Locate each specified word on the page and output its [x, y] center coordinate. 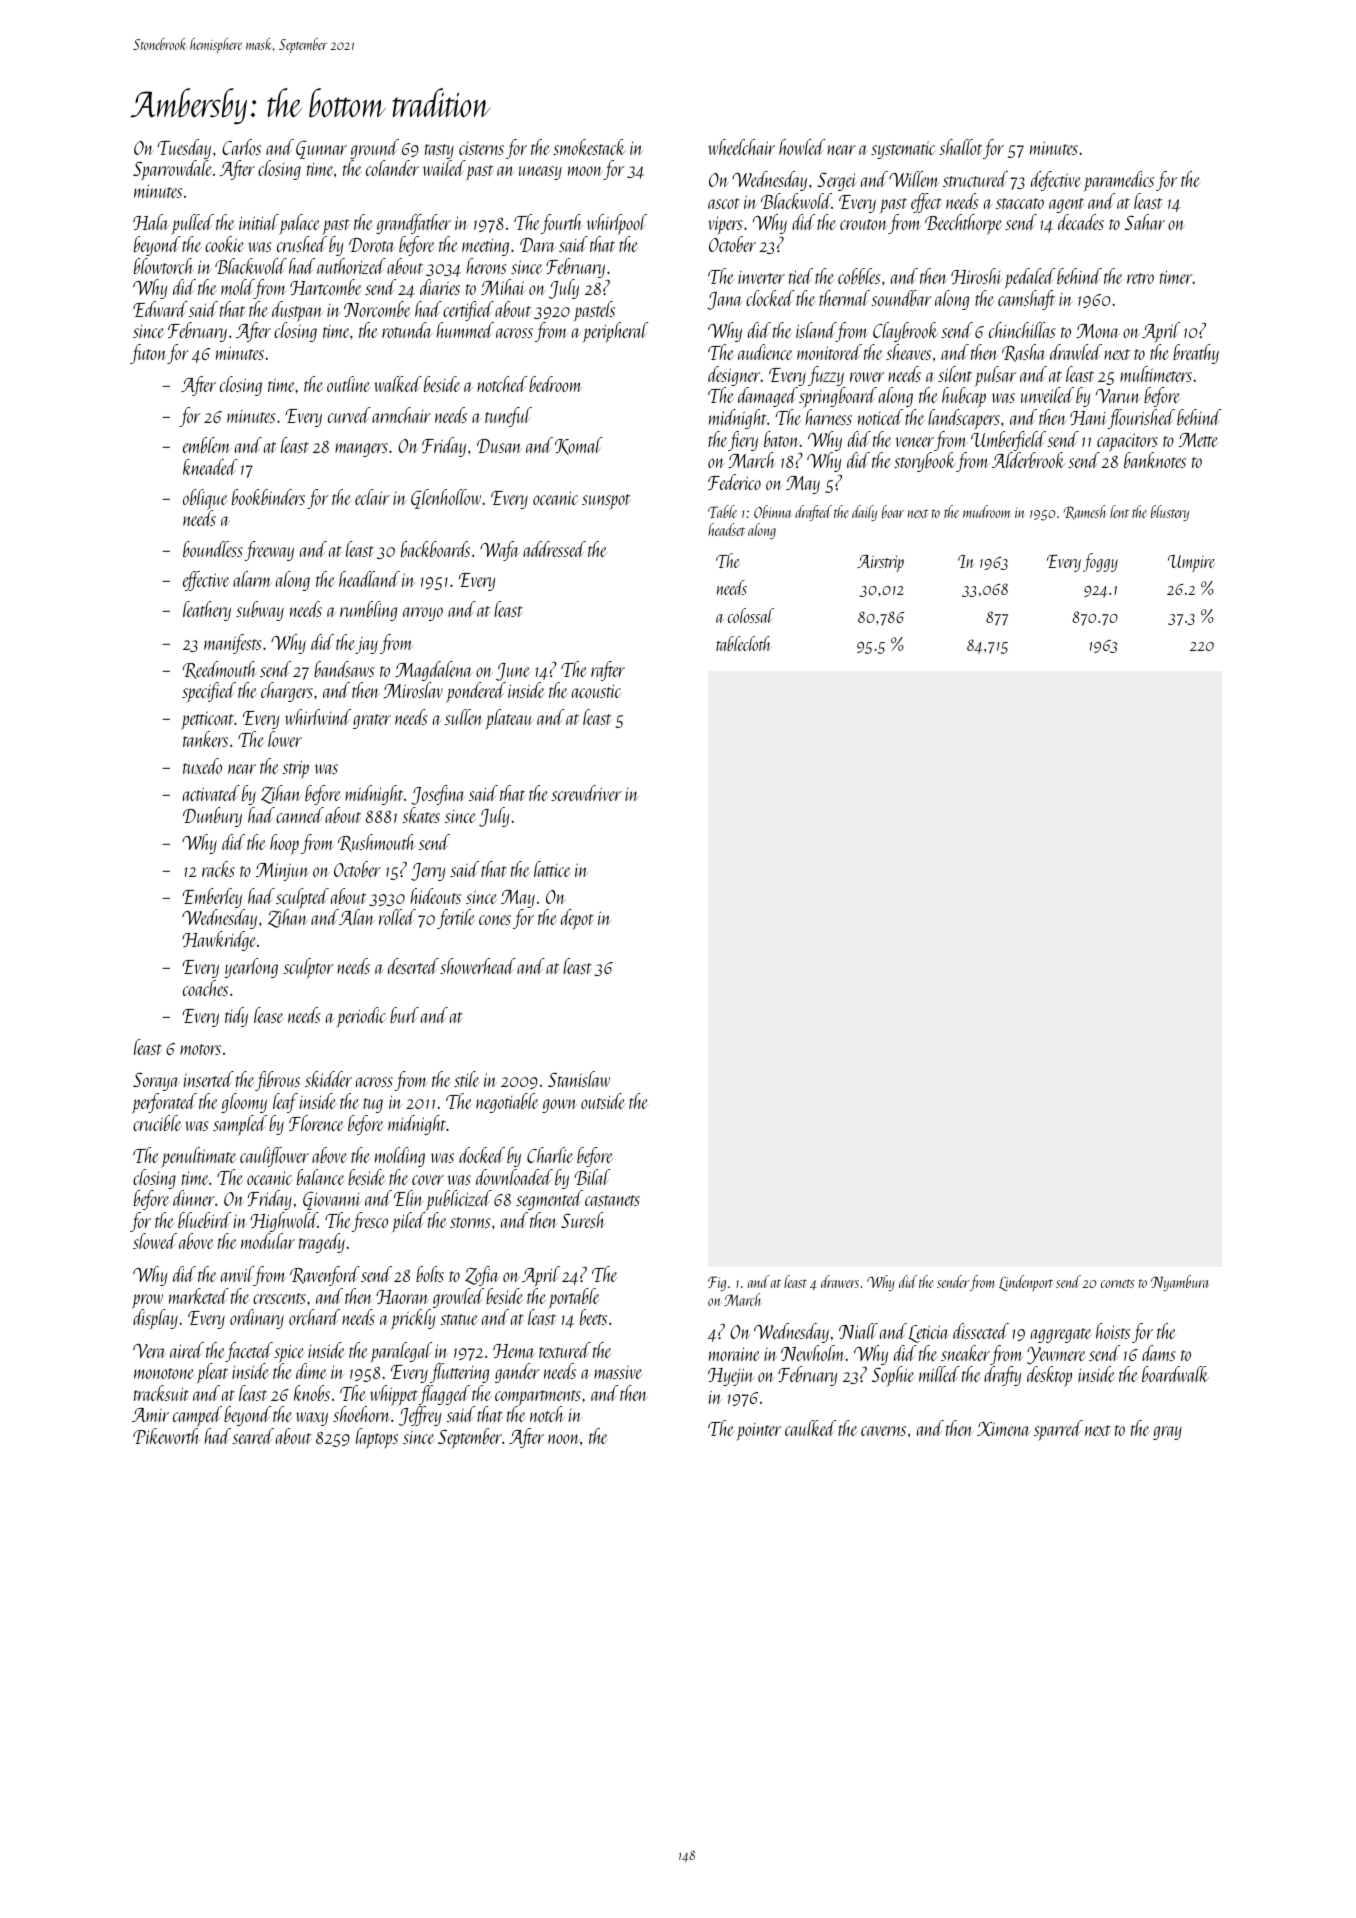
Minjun [282, 872]
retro [1140, 278]
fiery [743, 441]
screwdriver [586, 793]
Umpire [1191, 563]
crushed [302, 244]
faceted [249, 1352]
